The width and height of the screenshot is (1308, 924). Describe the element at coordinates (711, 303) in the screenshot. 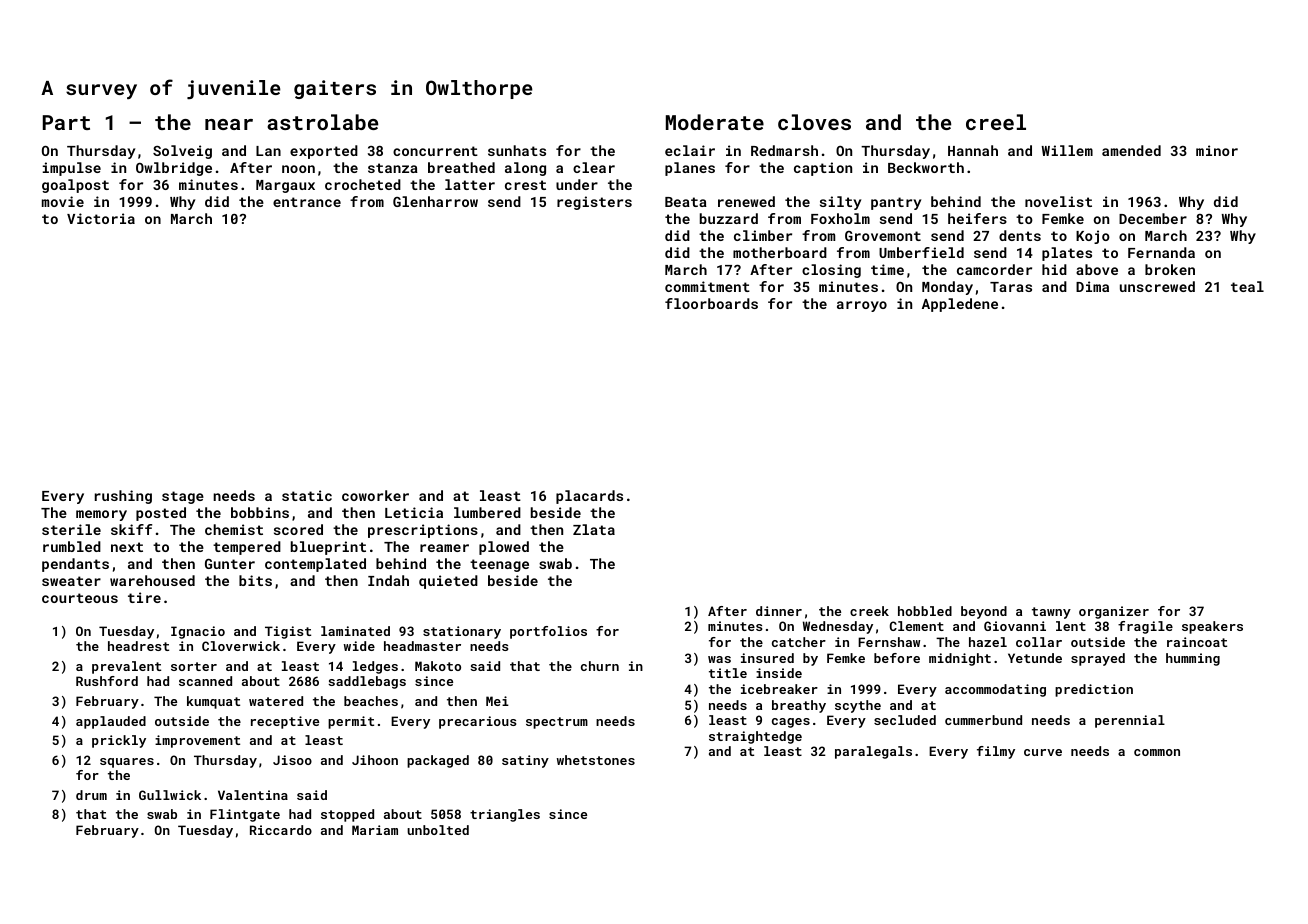

I see `floorboards` at that location.
